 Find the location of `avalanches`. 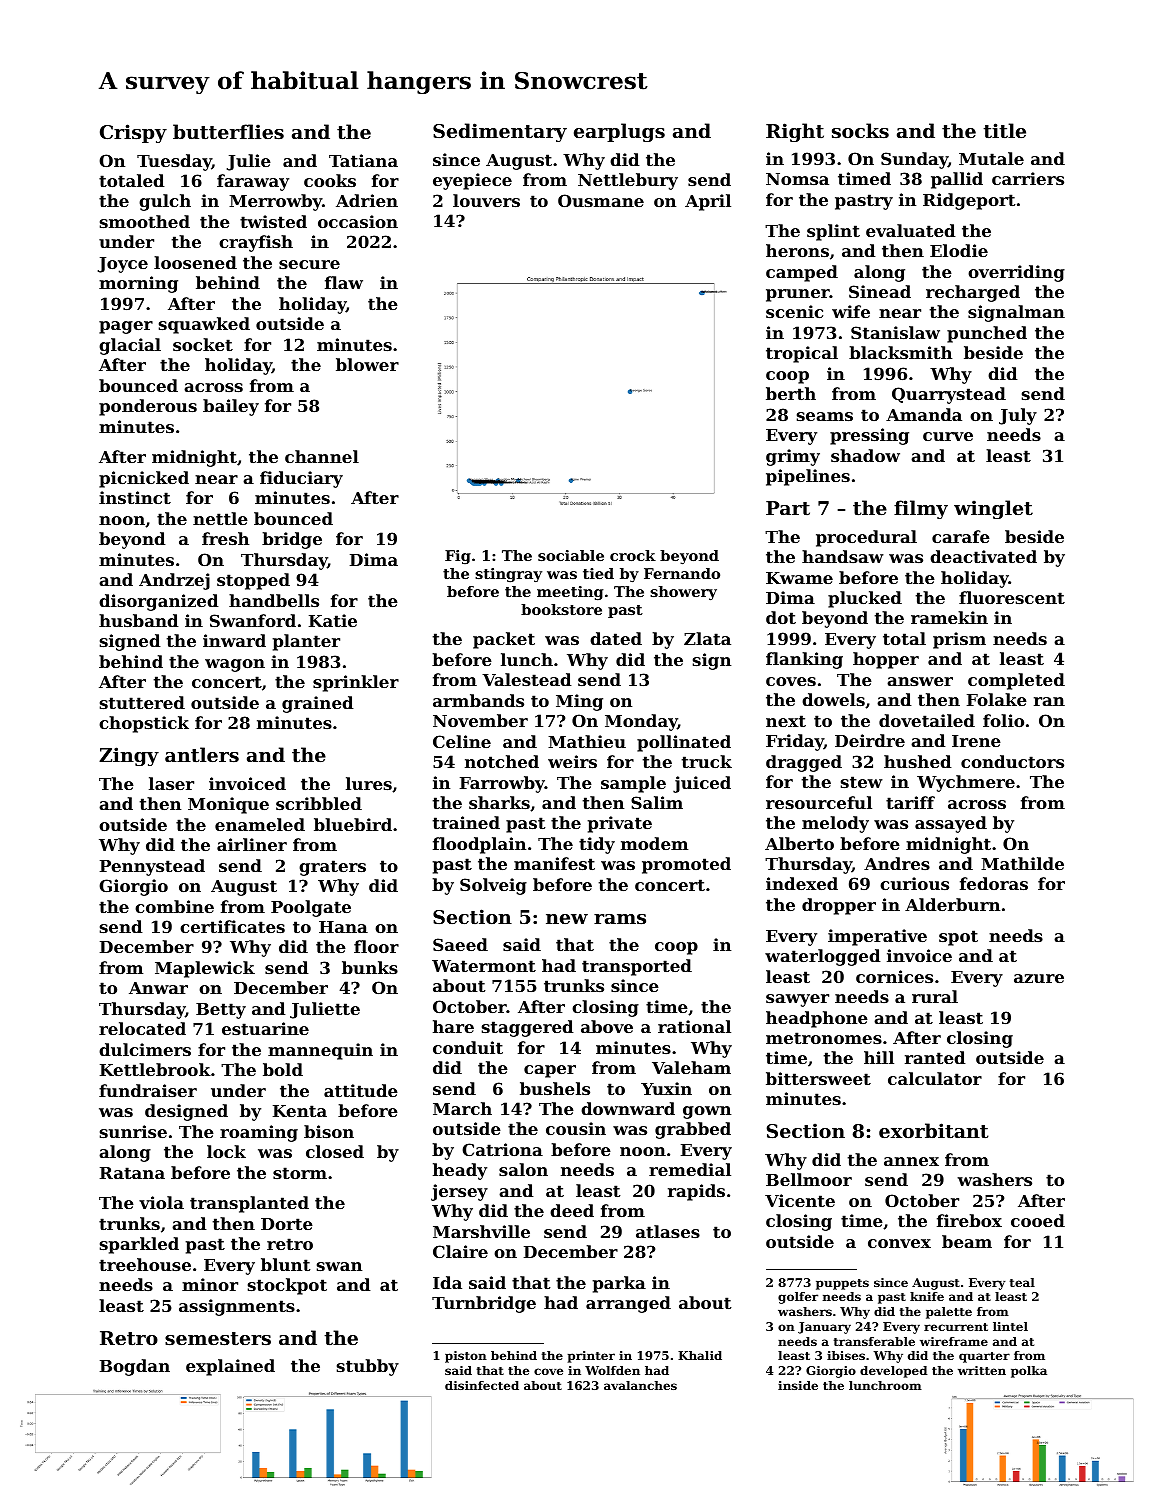

avalanches is located at coordinates (640, 1385).
